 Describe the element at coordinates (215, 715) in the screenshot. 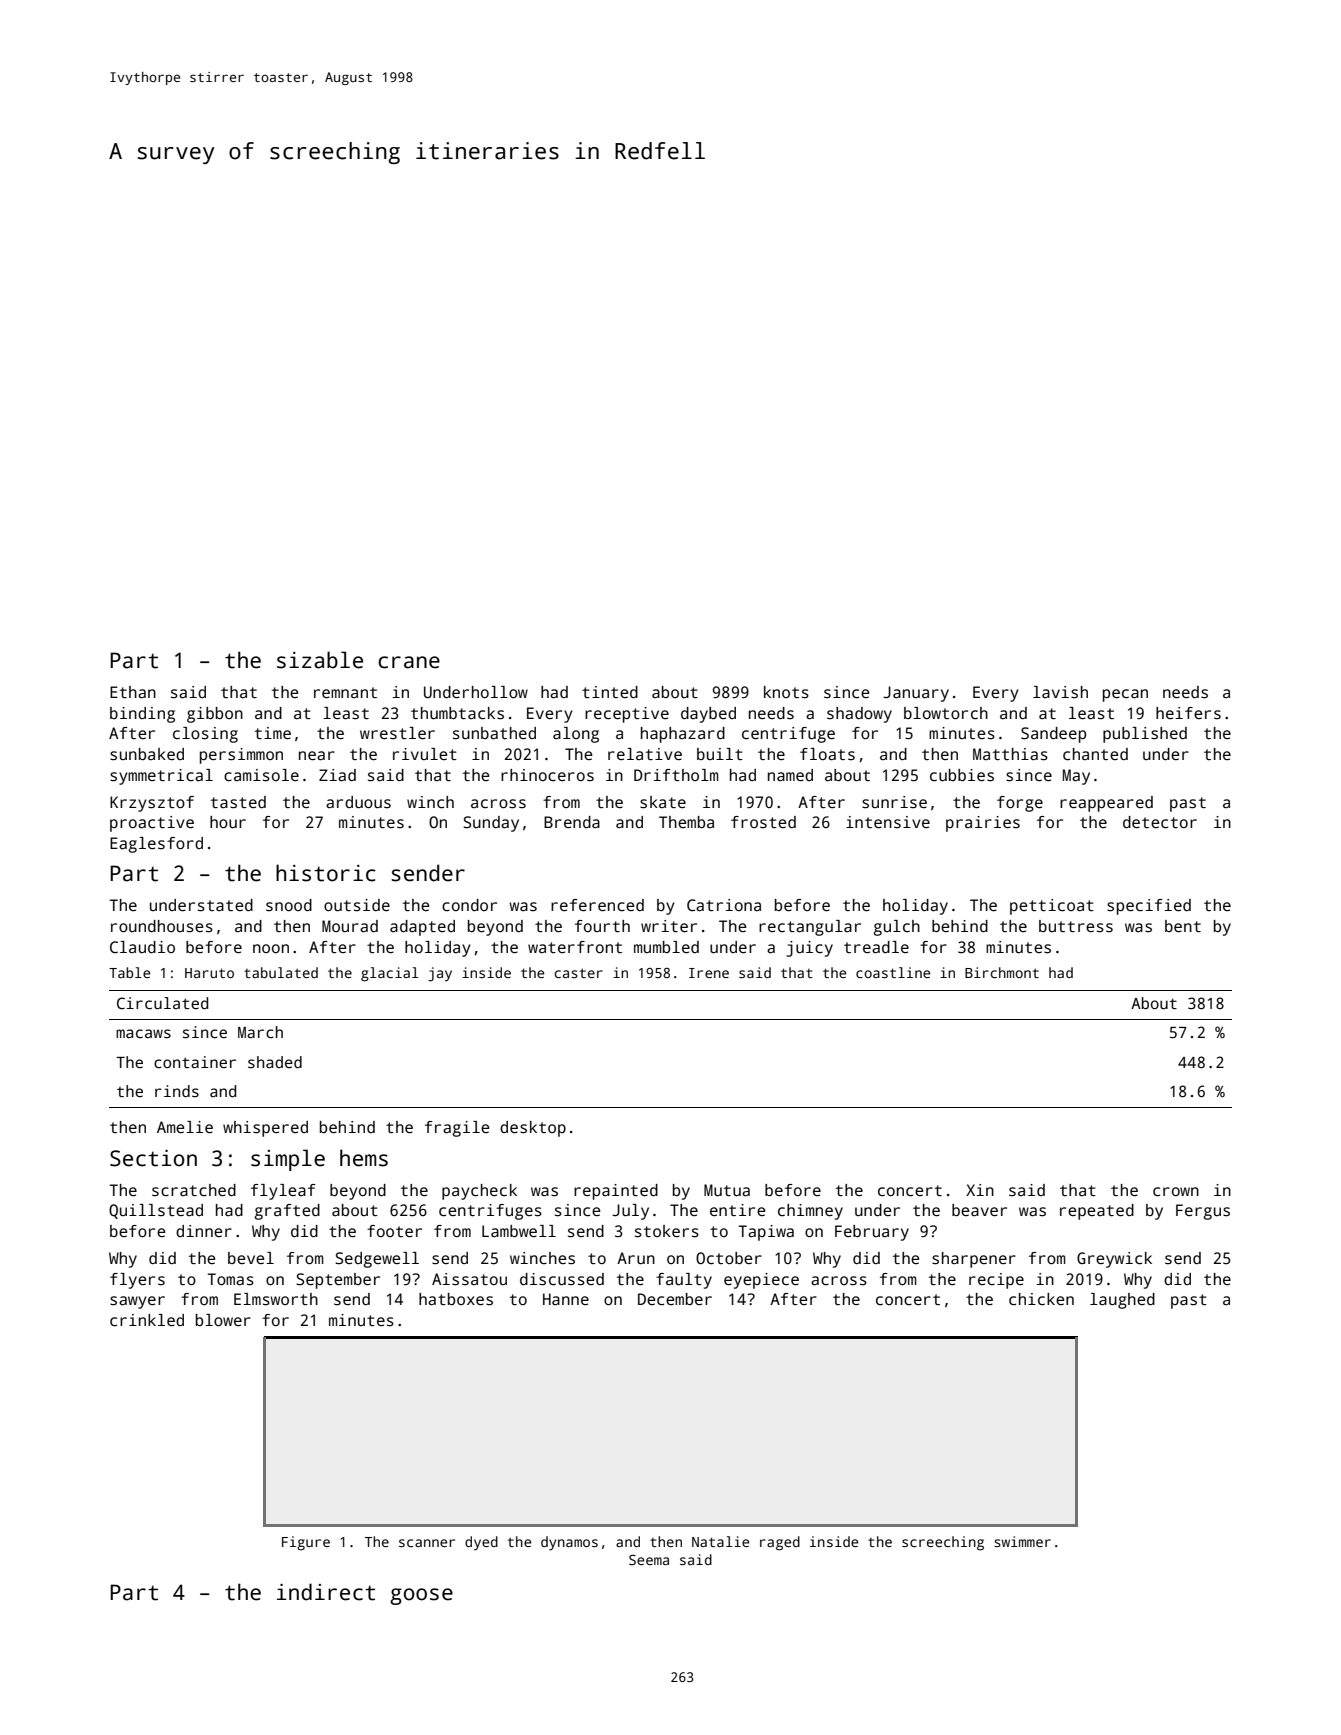

I see `gibbon` at that location.
